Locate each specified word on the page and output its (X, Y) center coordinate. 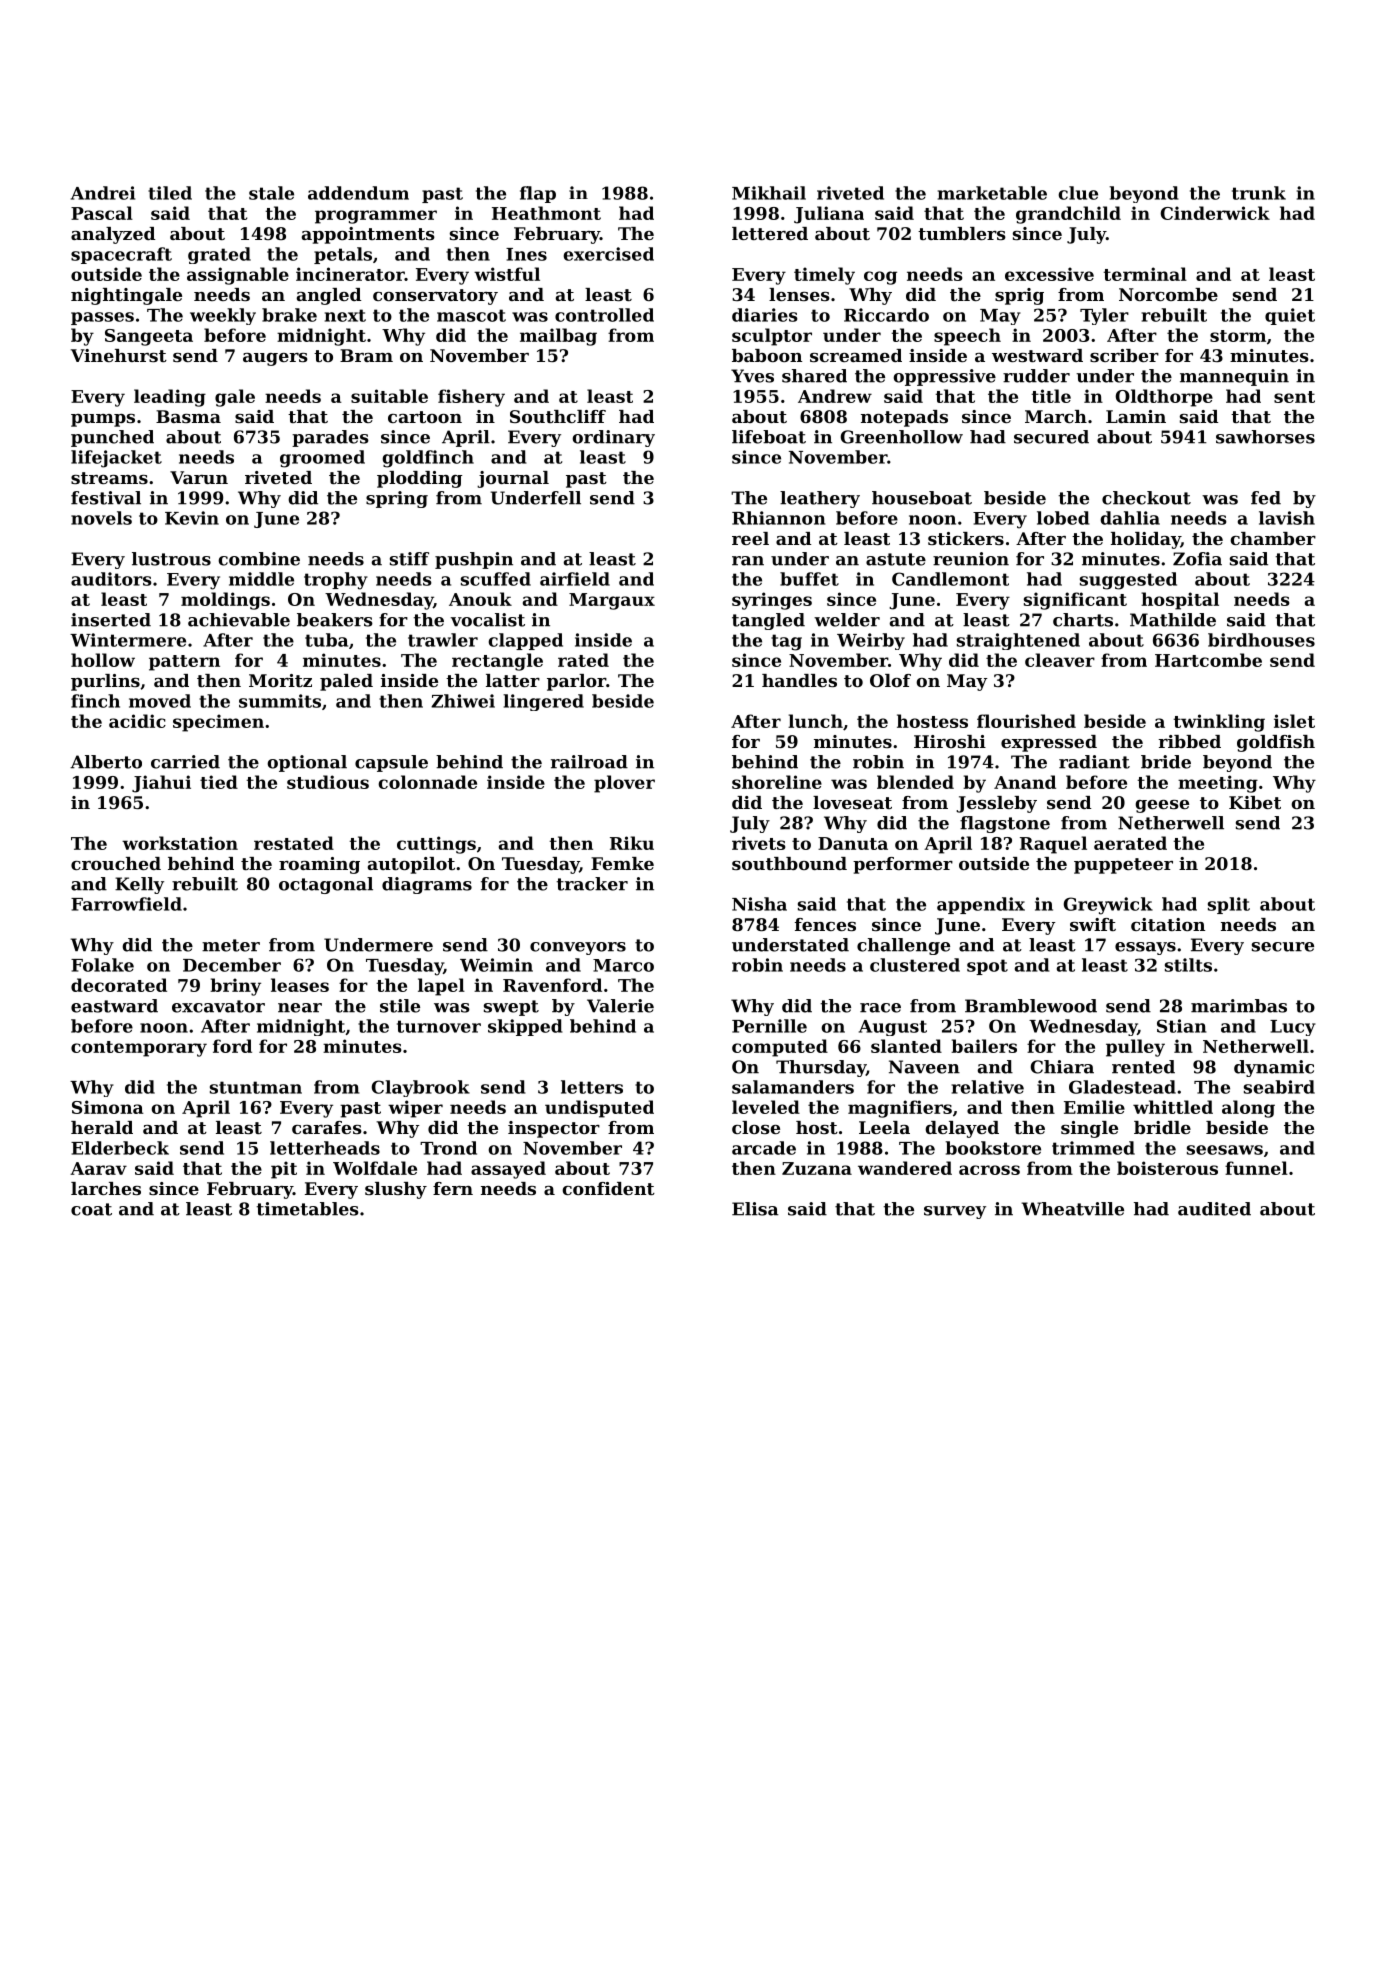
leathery (820, 499)
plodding (419, 479)
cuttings (436, 845)
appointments (368, 235)
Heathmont (546, 213)
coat (91, 1209)
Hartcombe (1208, 660)
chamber (1273, 538)
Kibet (1255, 802)
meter (231, 945)
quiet (1290, 316)
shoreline (777, 782)
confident (608, 1188)
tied (219, 782)
